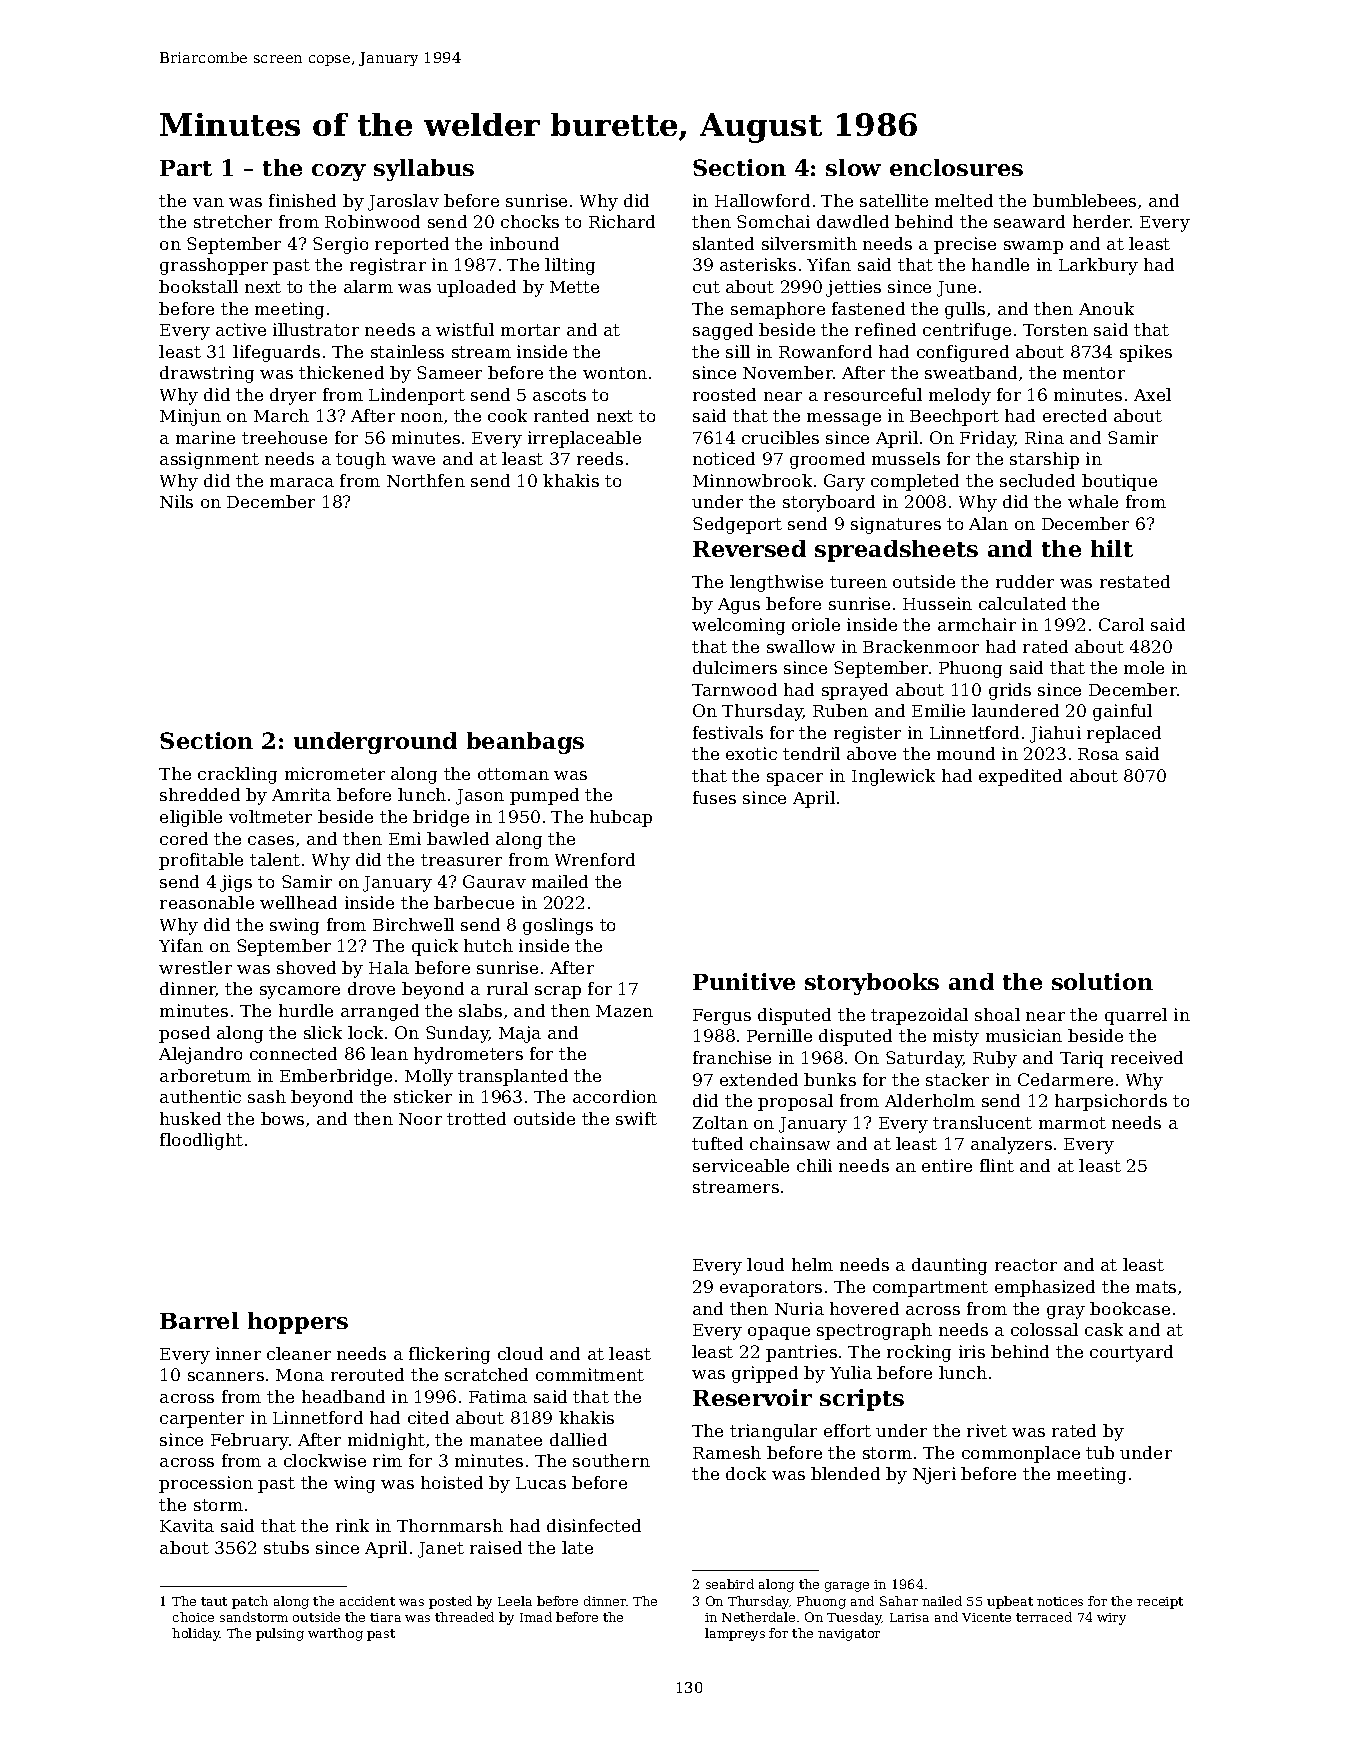 The width and height of the image is (1351, 1748). What do you see at coordinates (987, 1430) in the image?
I see `rivet` at bounding box center [987, 1430].
